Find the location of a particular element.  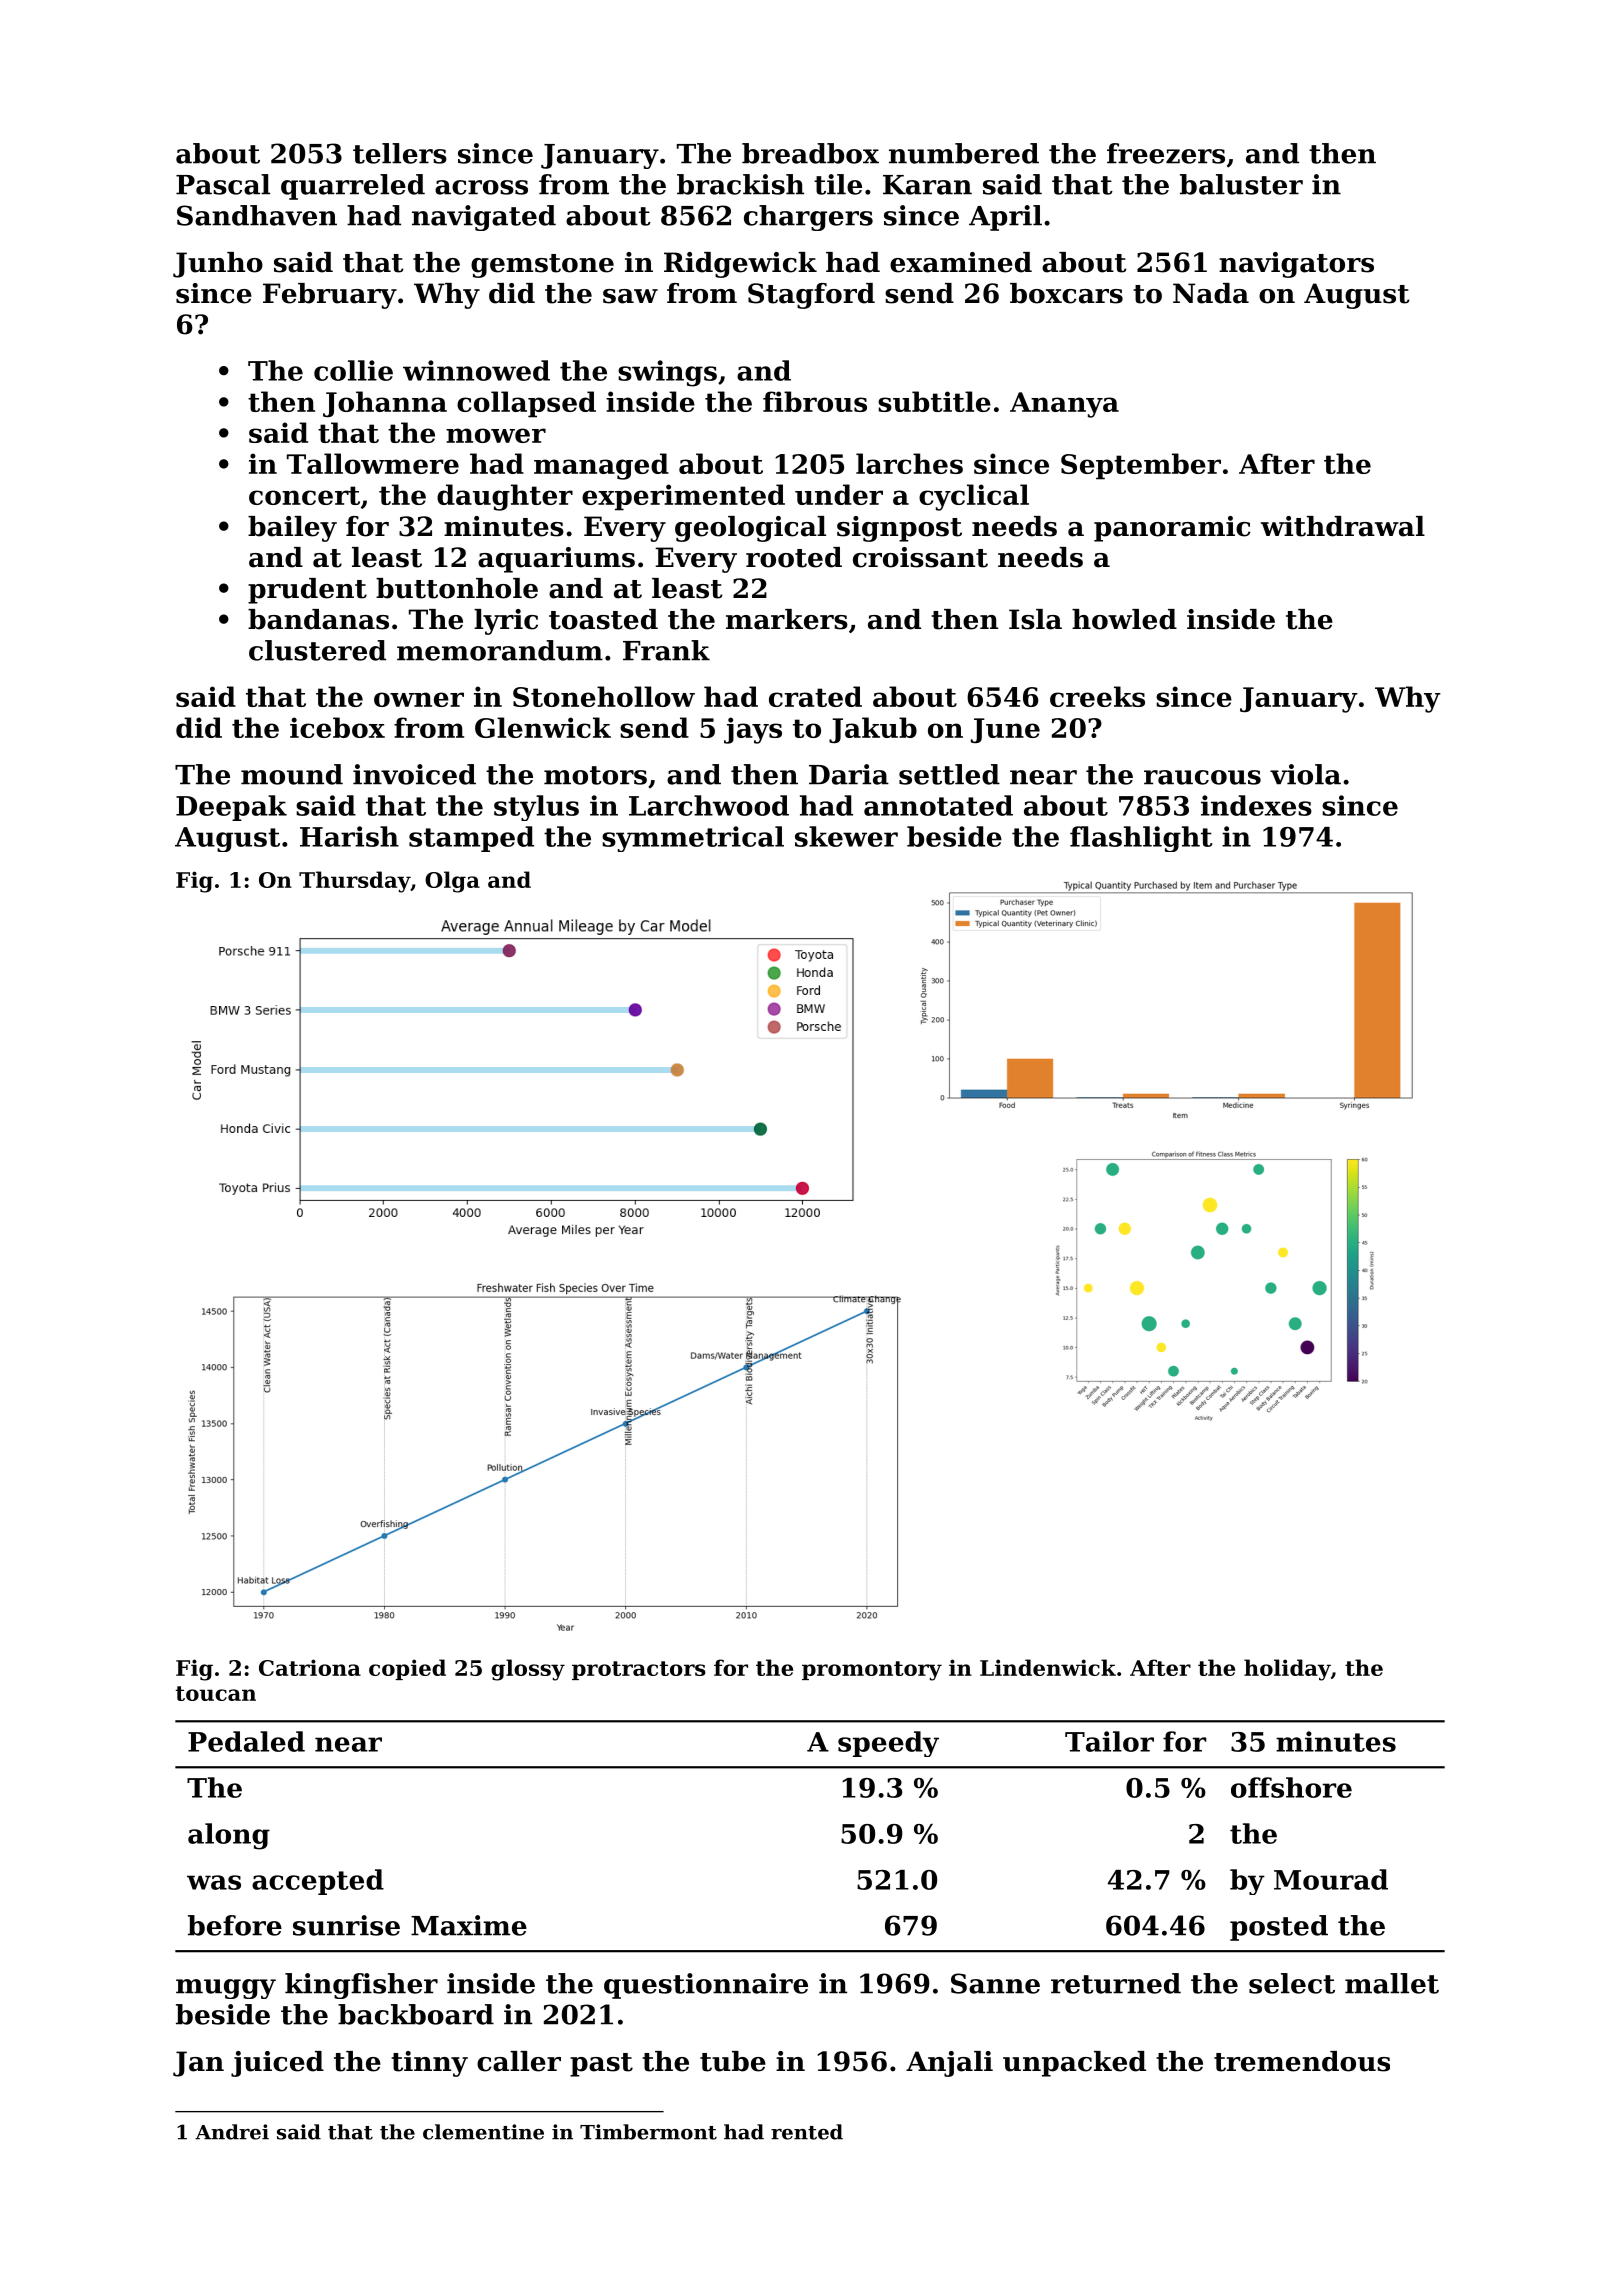

holiday is located at coordinates (1287, 1670).
